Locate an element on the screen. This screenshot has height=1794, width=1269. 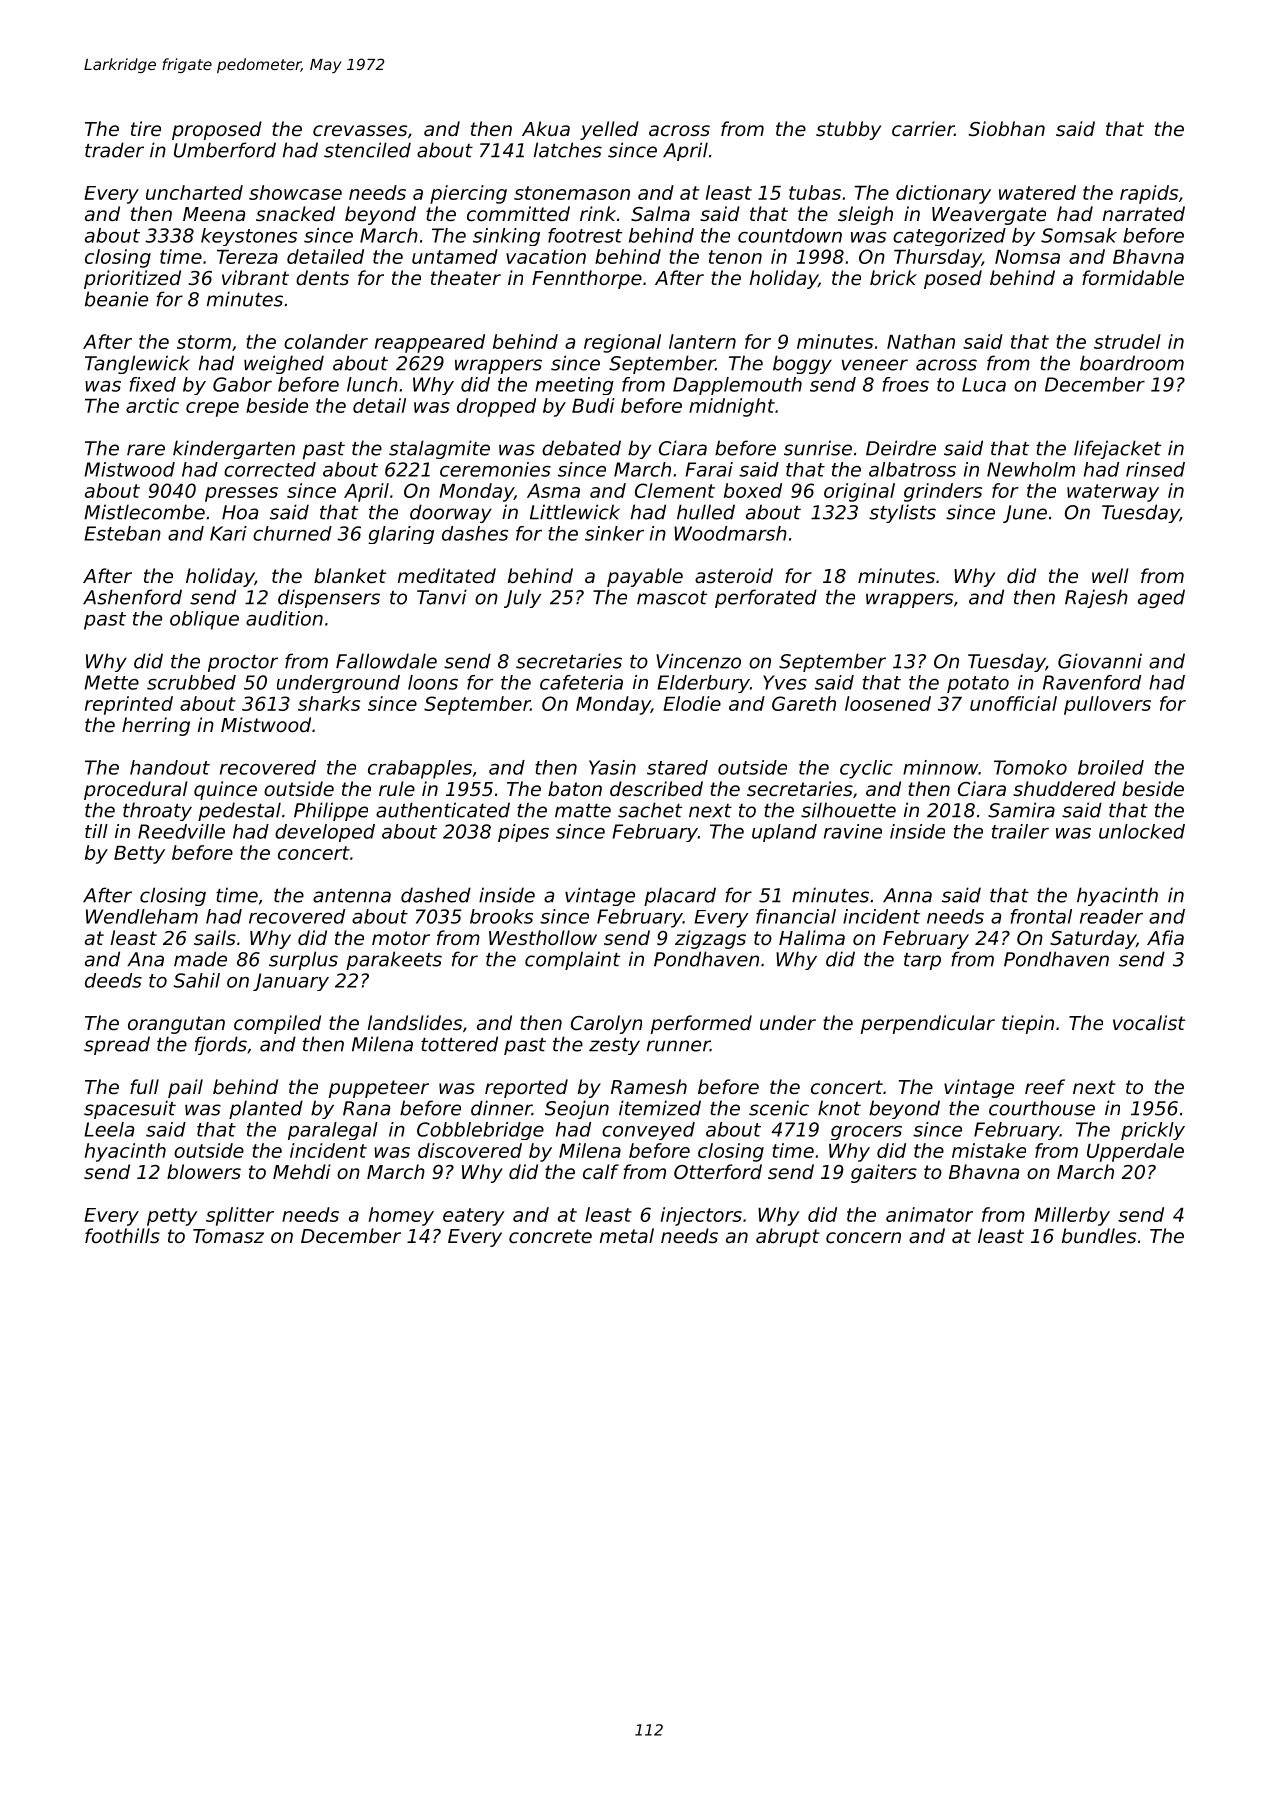
sharks is located at coordinates (329, 703).
